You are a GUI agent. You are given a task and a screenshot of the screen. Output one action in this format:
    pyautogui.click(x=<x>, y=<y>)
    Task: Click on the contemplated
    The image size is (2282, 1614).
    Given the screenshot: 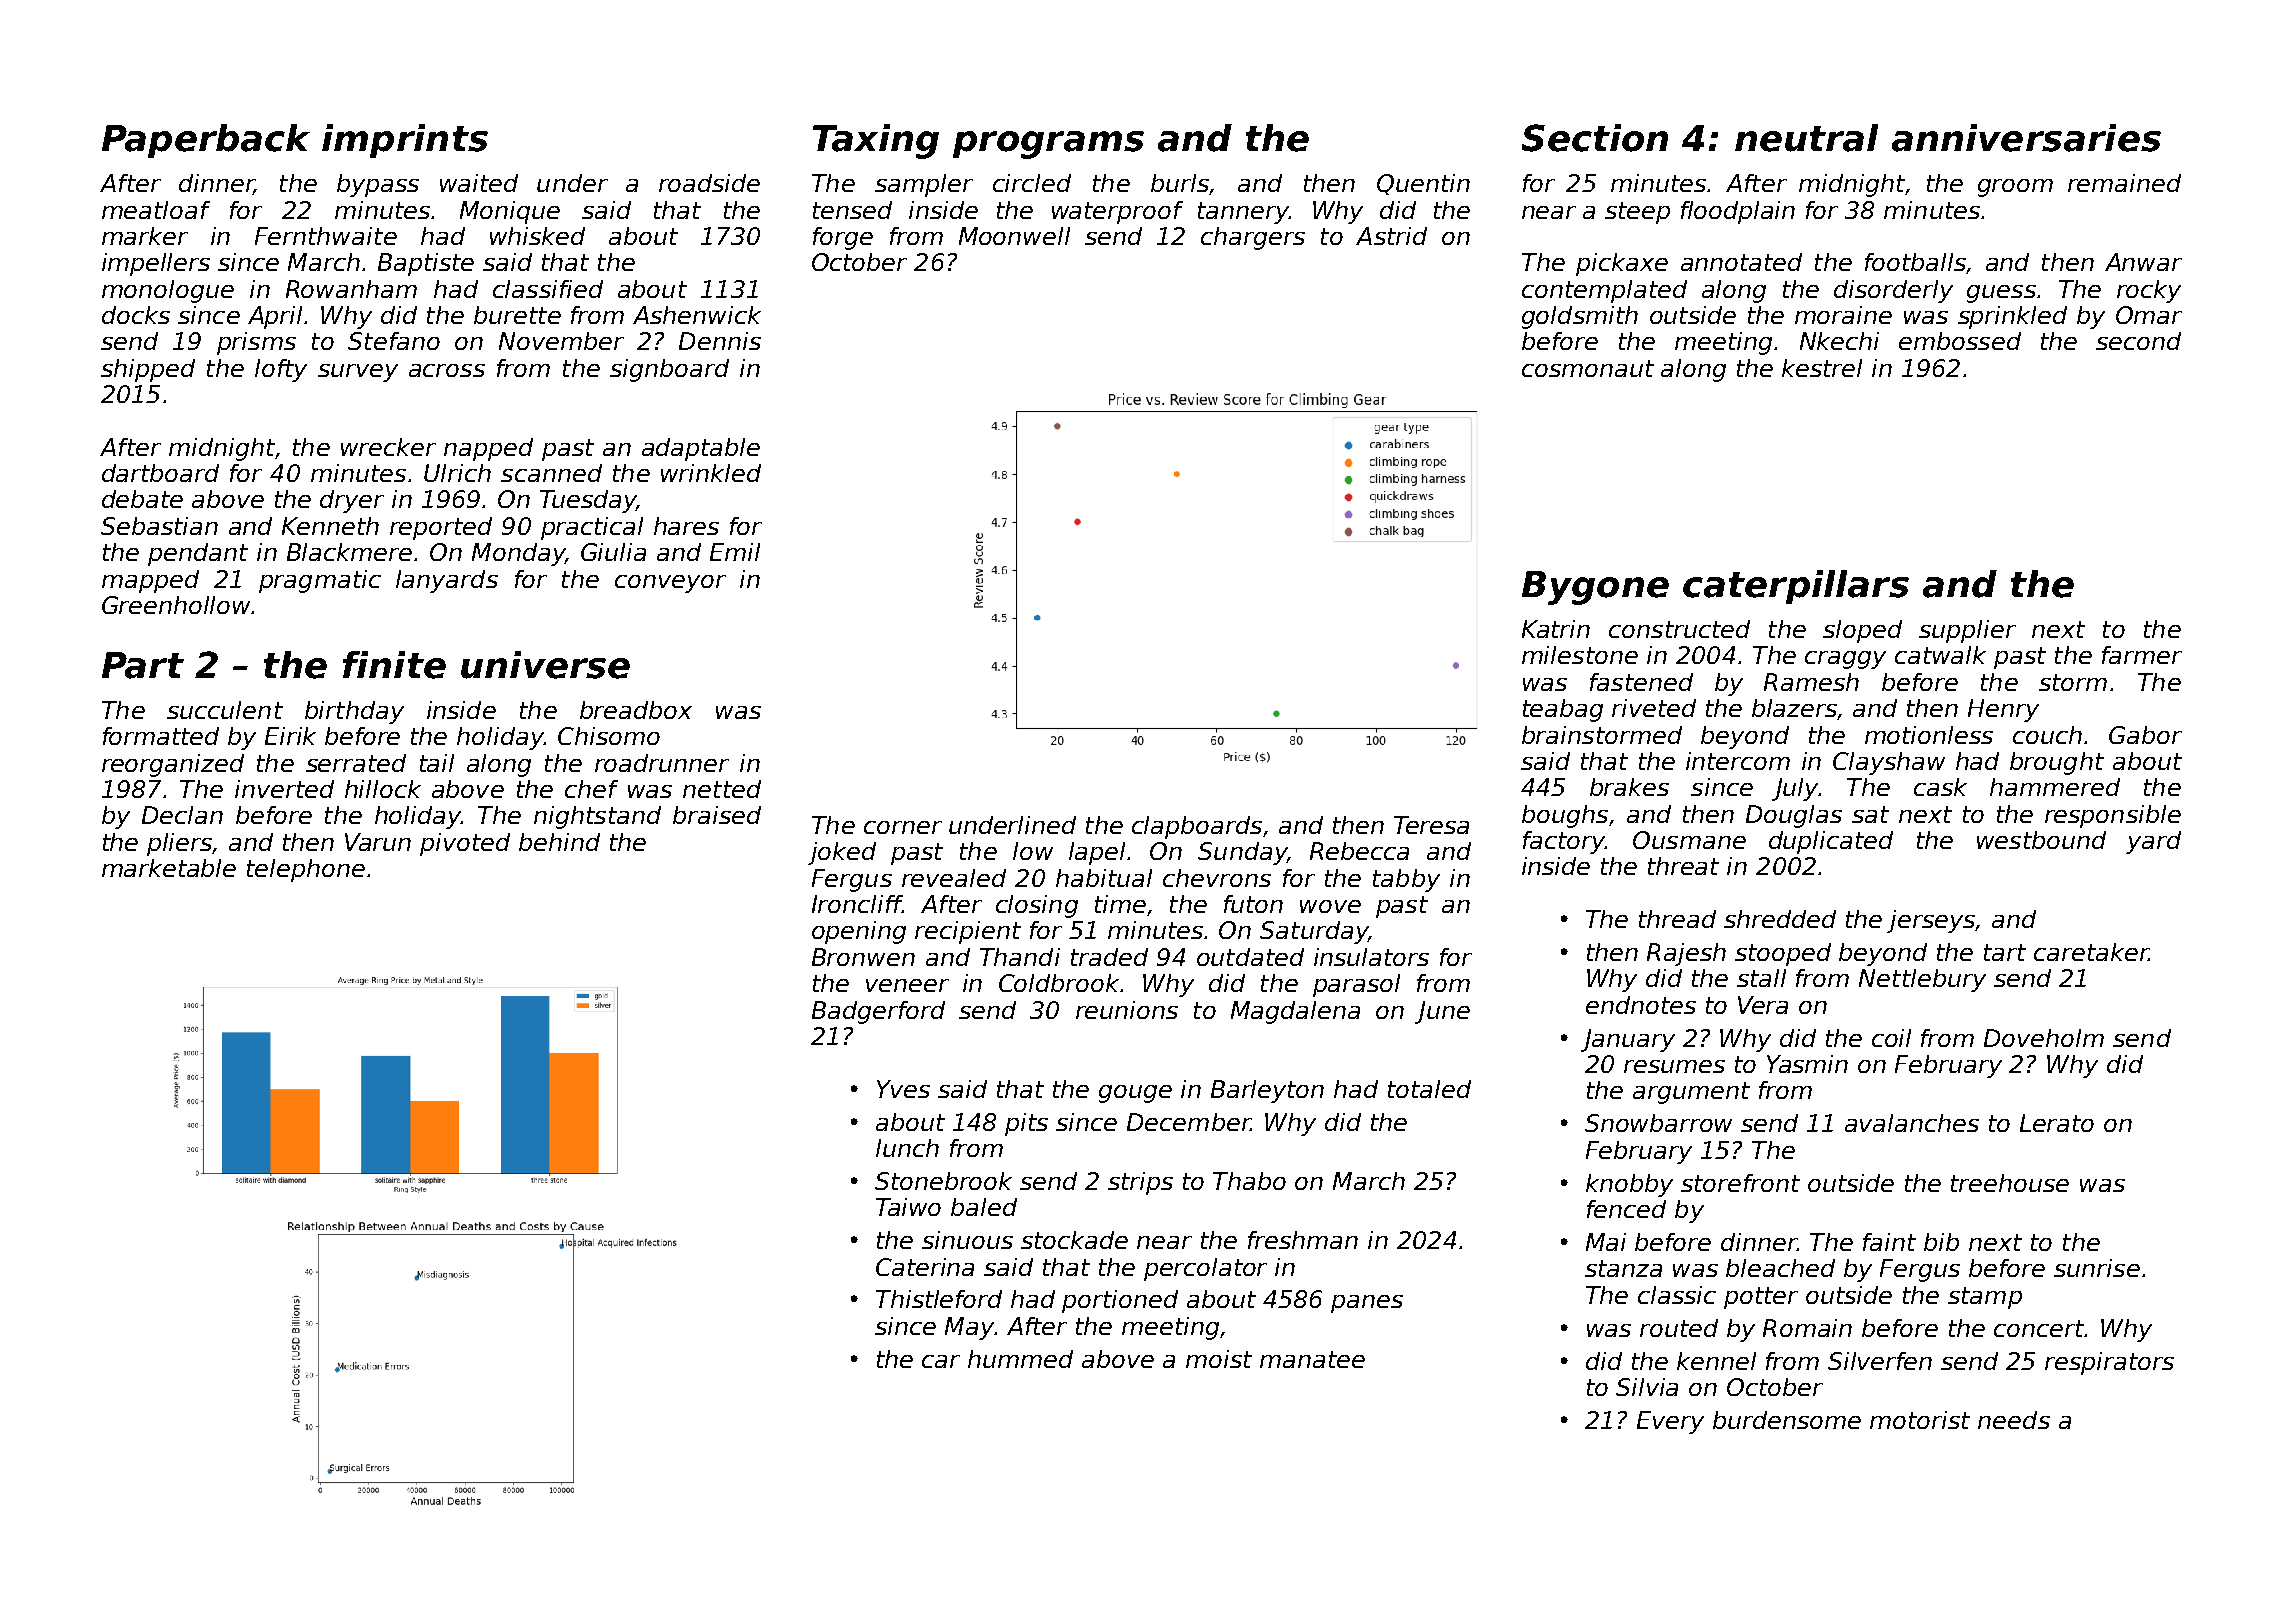 What is the action you would take?
    pyautogui.click(x=1604, y=291)
